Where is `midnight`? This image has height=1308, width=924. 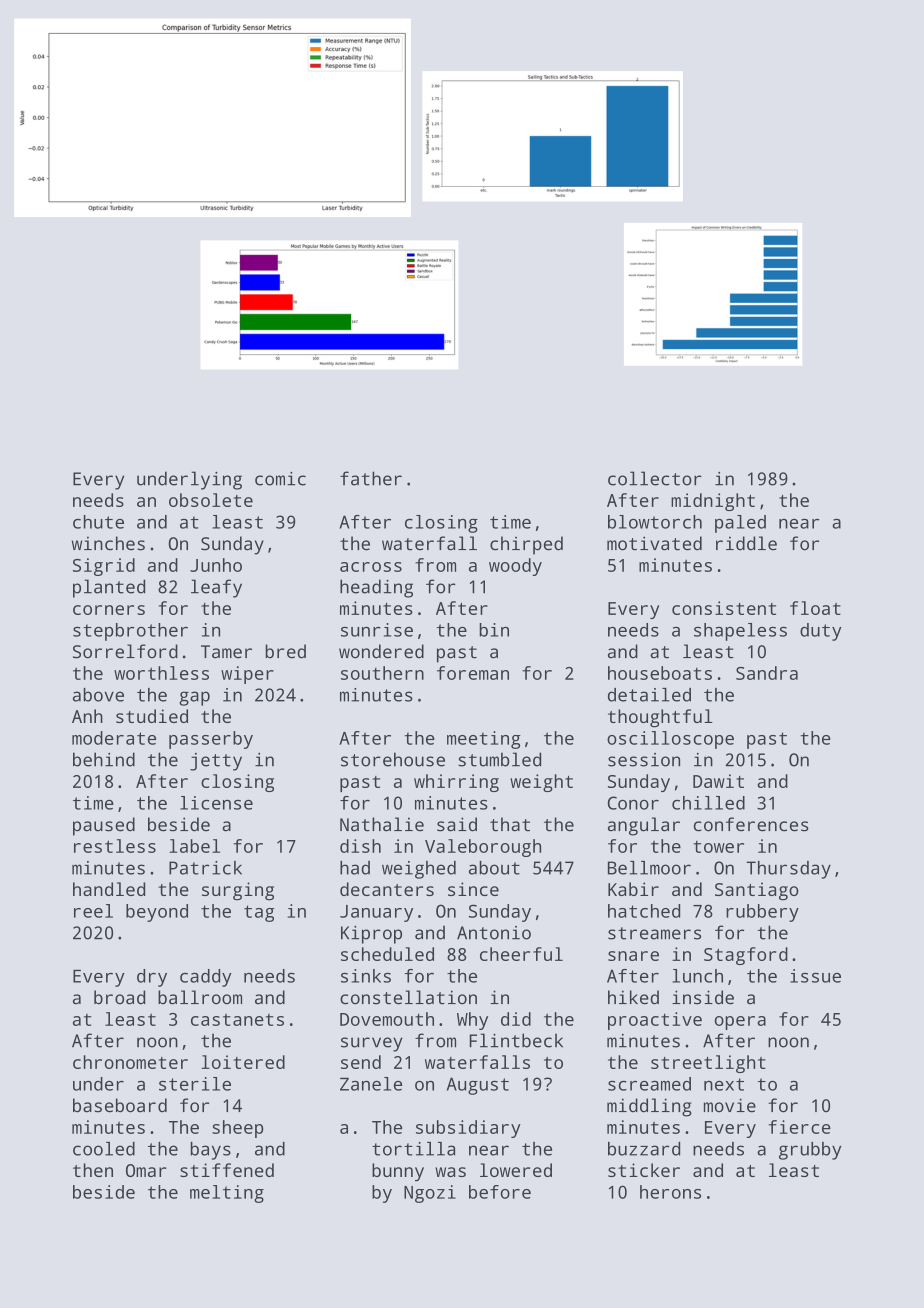 midnight is located at coordinates (713, 502).
